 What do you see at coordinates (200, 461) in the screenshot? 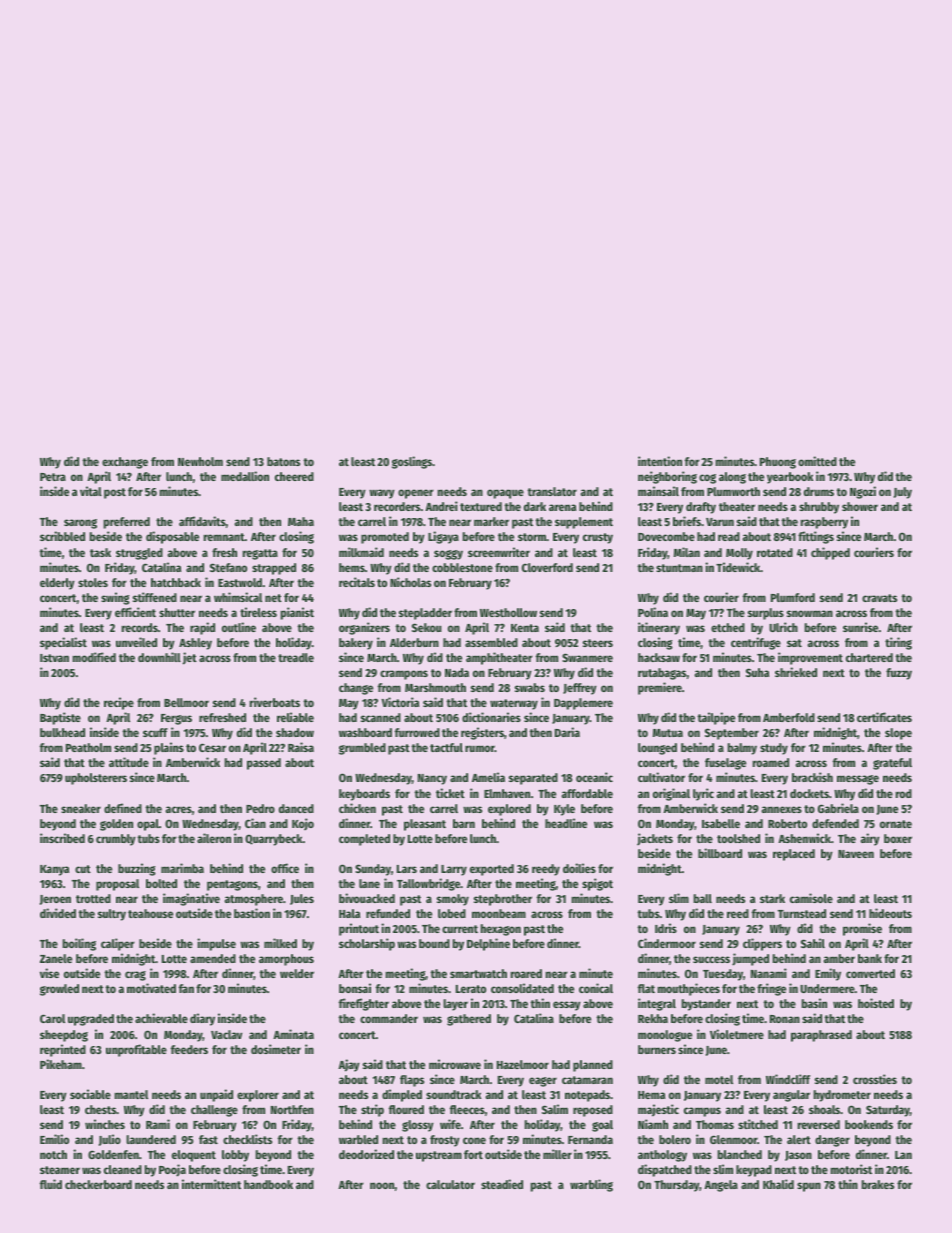
I see `Newholm` at bounding box center [200, 461].
